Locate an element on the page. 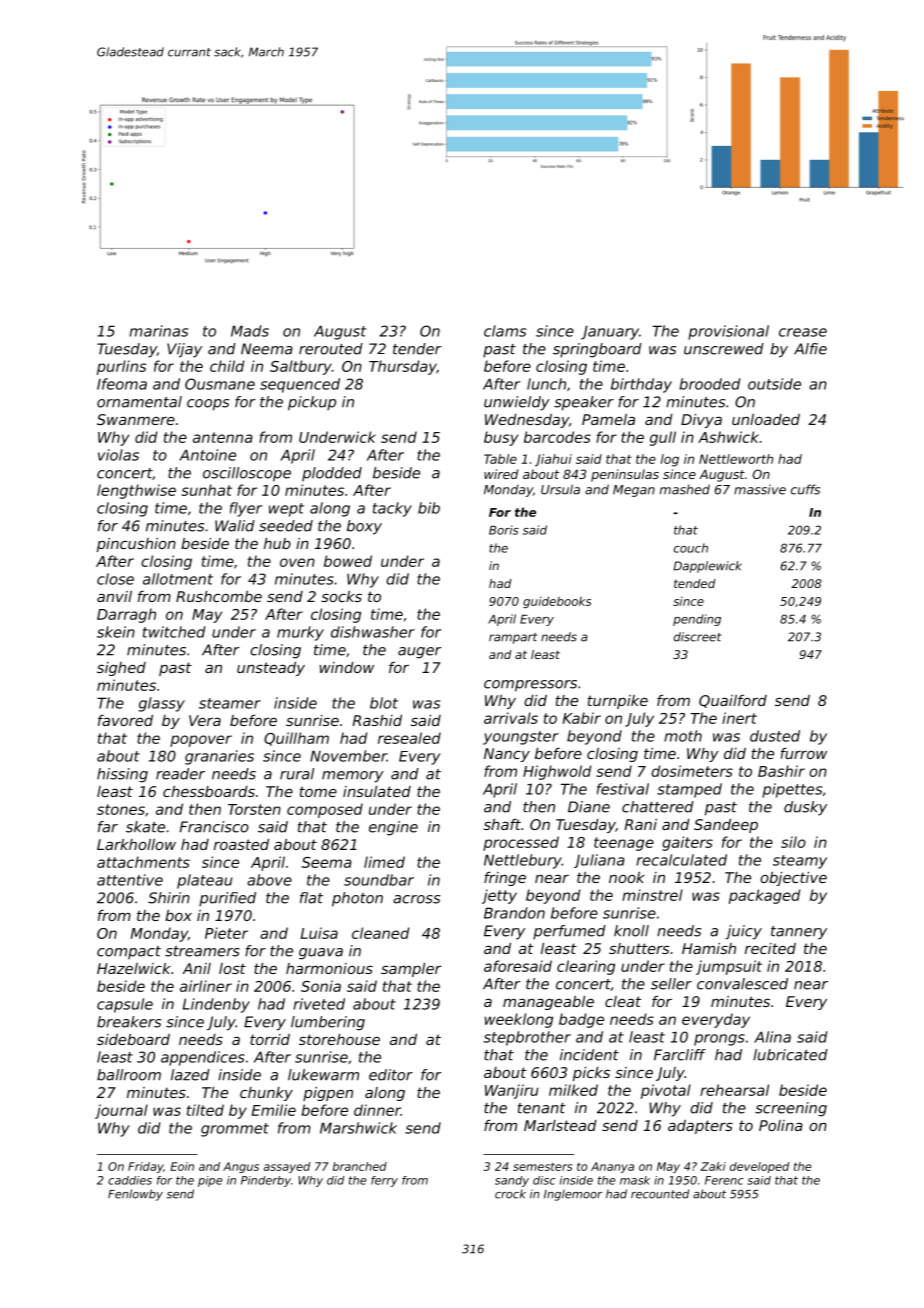 This image has height=1308, width=924. memory is located at coordinates (353, 777).
